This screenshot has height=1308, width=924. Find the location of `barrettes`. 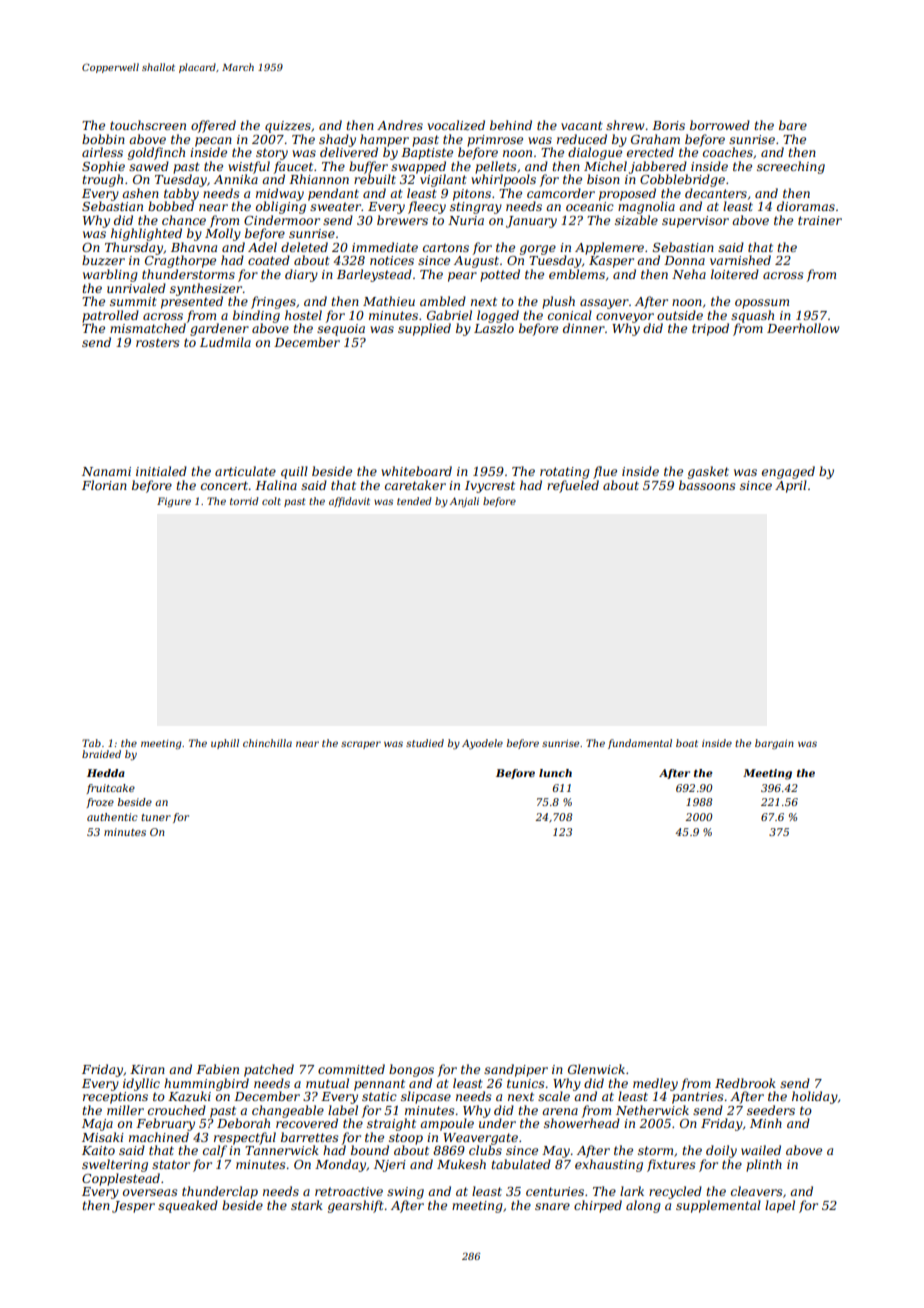

barrettes is located at coordinates (310, 1137).
